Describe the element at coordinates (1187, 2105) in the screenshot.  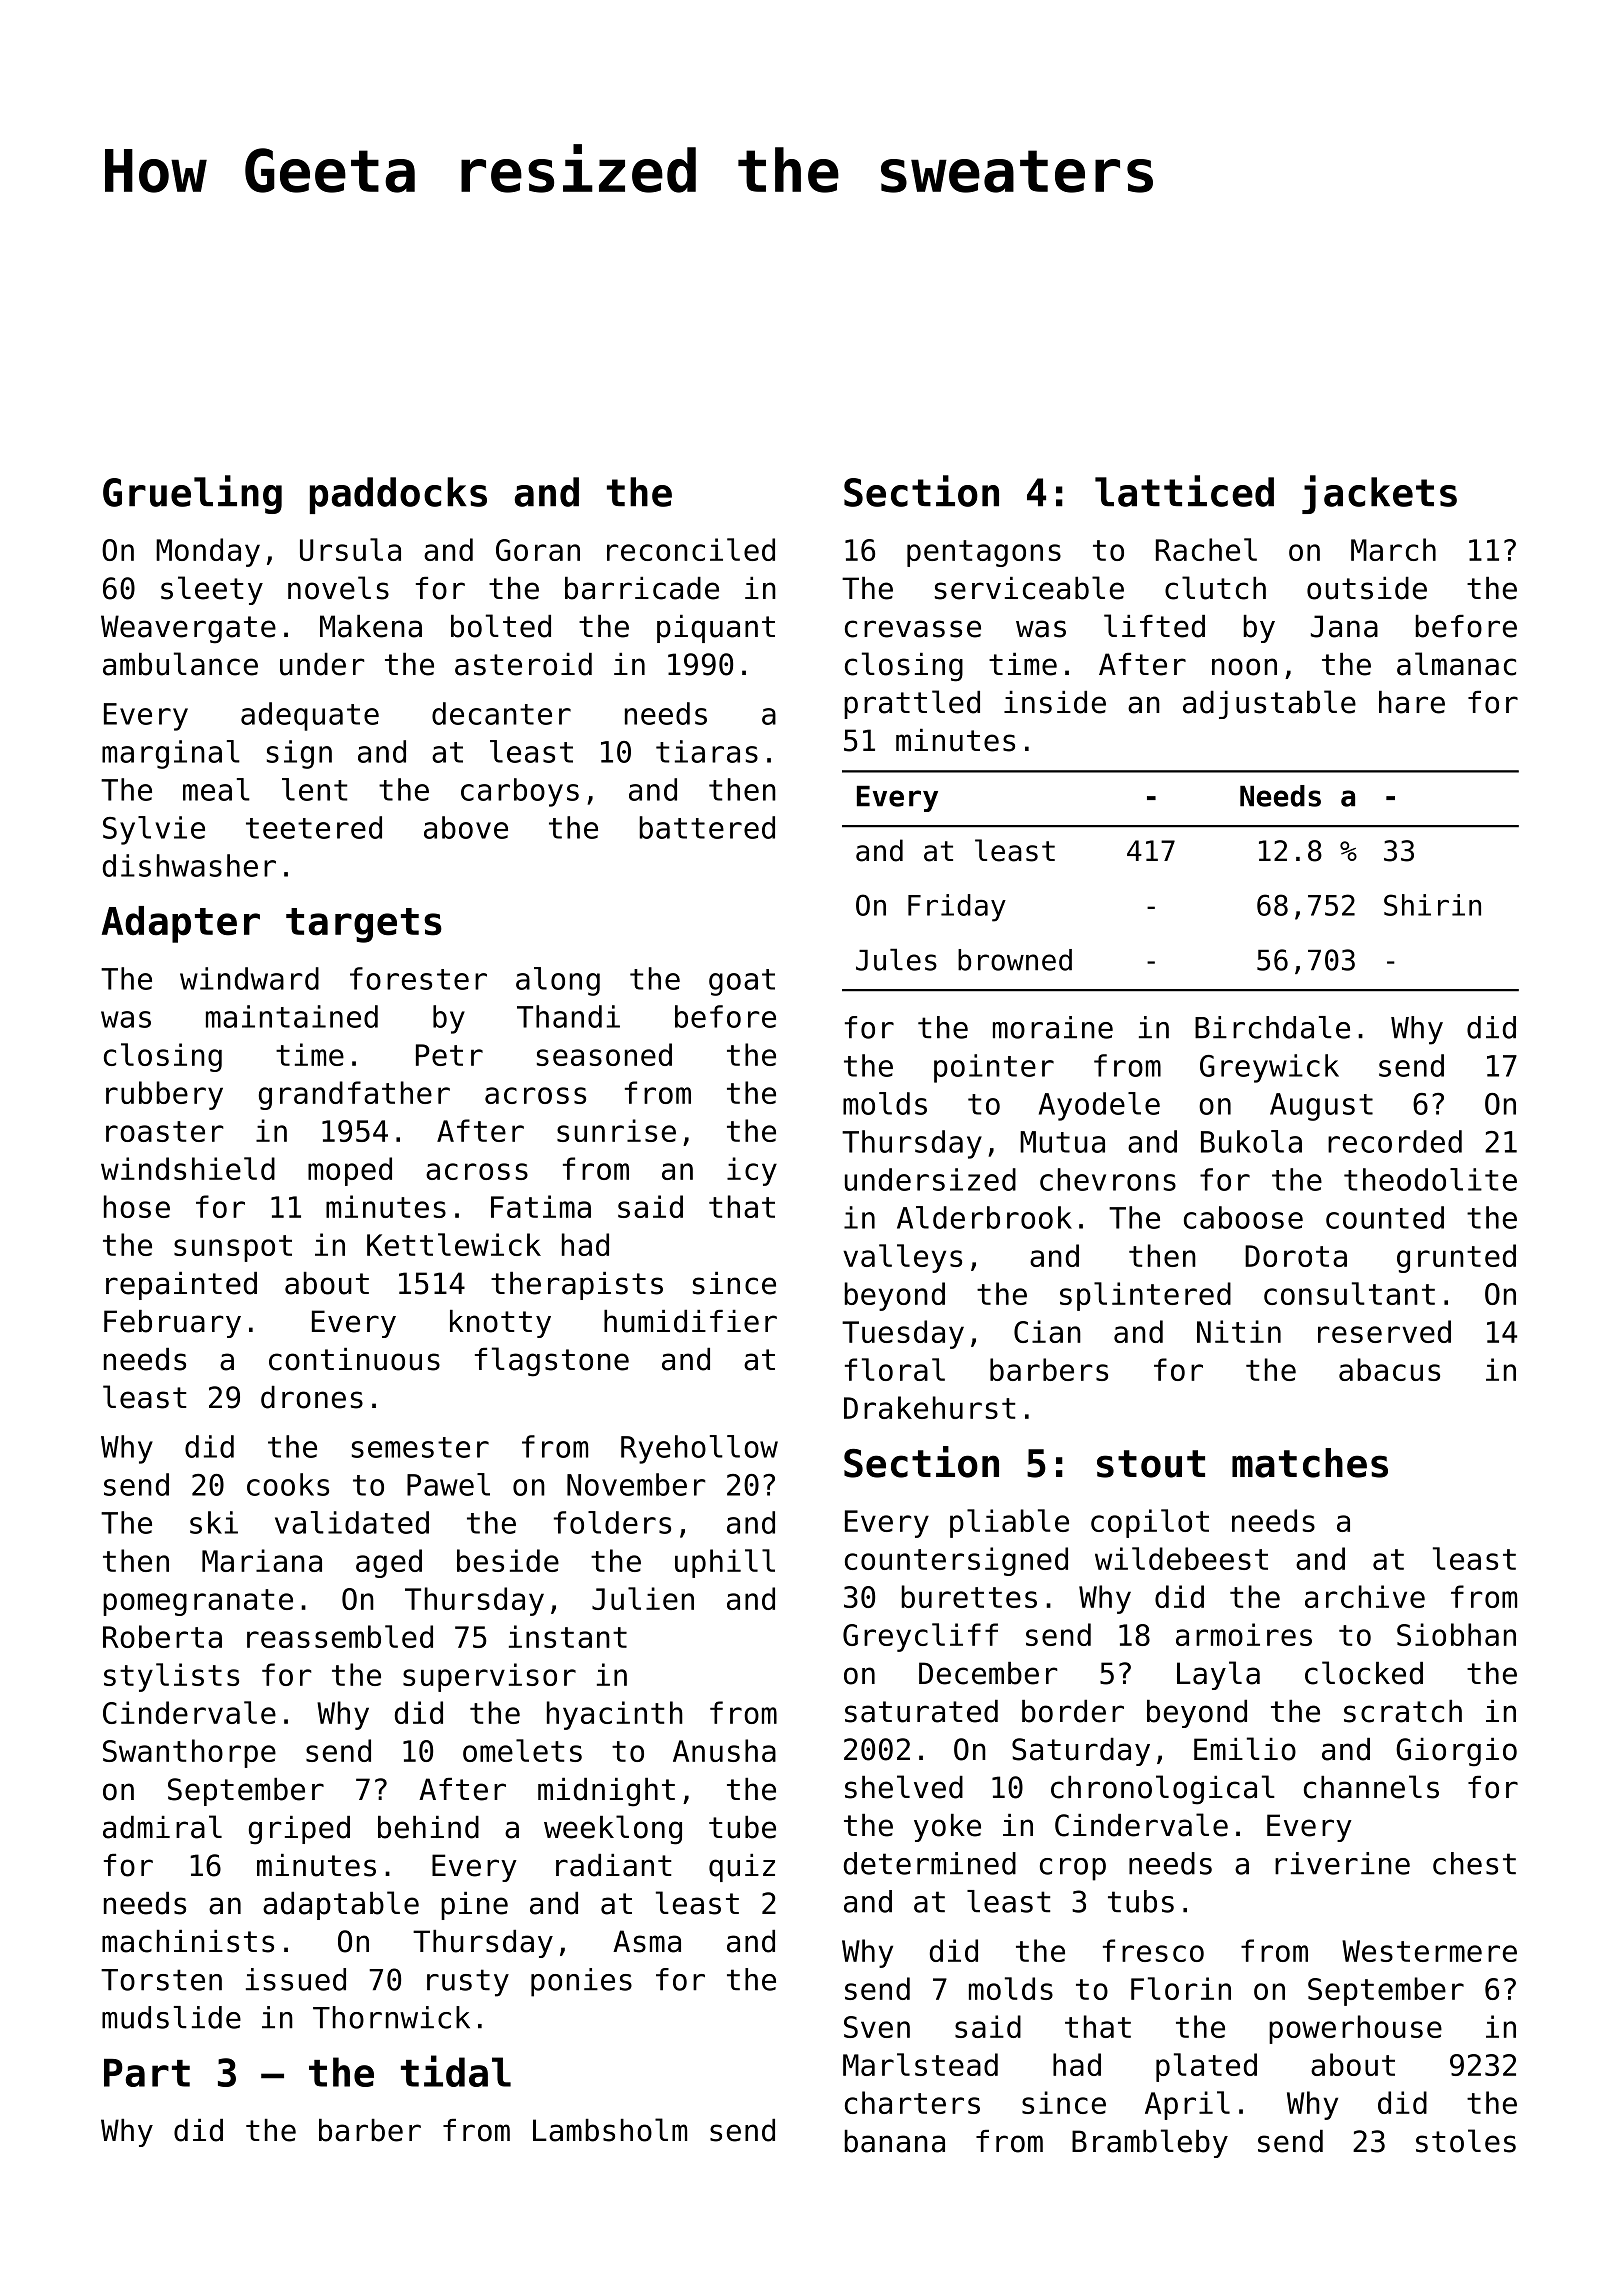
I see `April` at that location.
